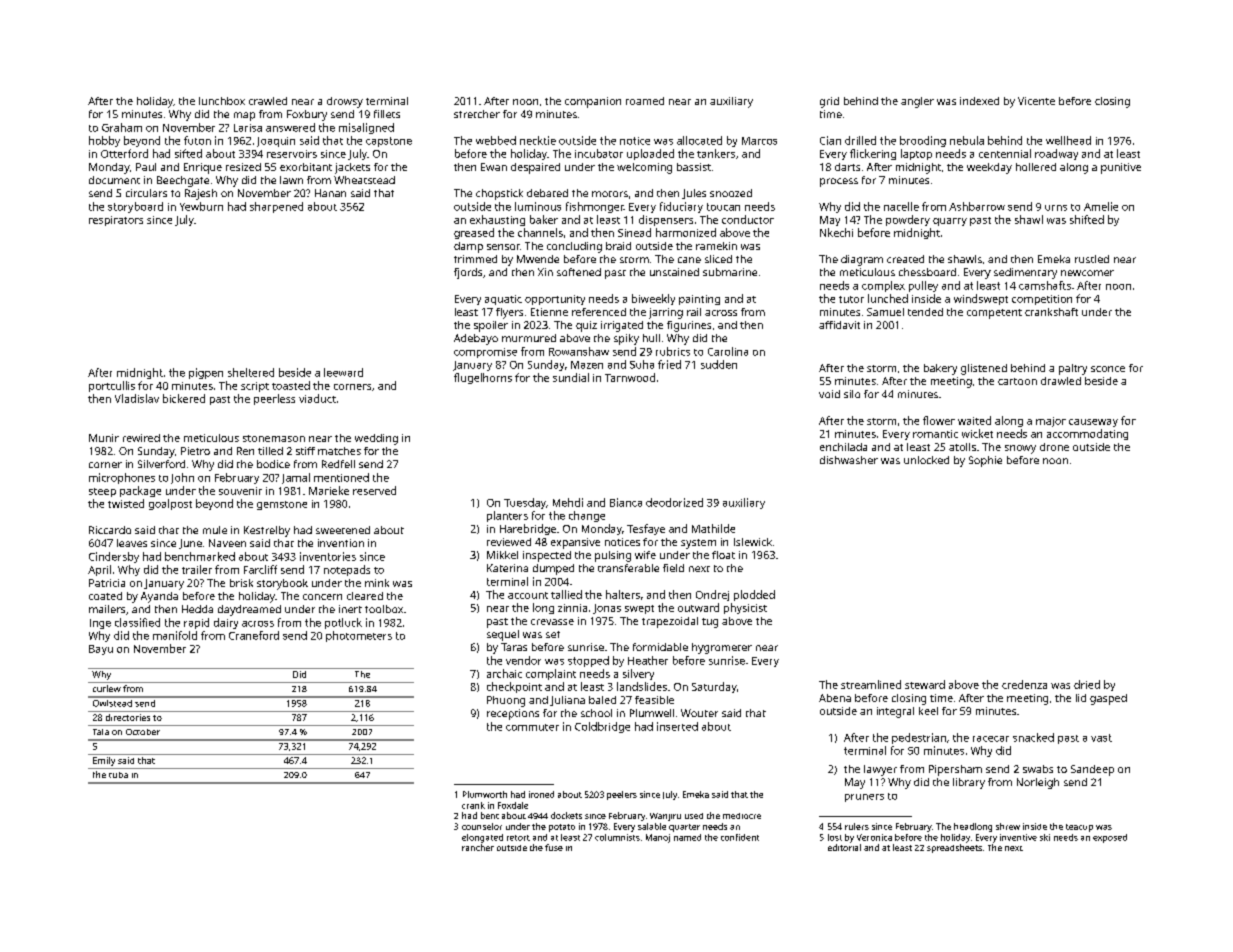  What do you see at coordinates (1036, 101) in the screenshot?
I see `Vicente` at bounding box center [1036, 101].
